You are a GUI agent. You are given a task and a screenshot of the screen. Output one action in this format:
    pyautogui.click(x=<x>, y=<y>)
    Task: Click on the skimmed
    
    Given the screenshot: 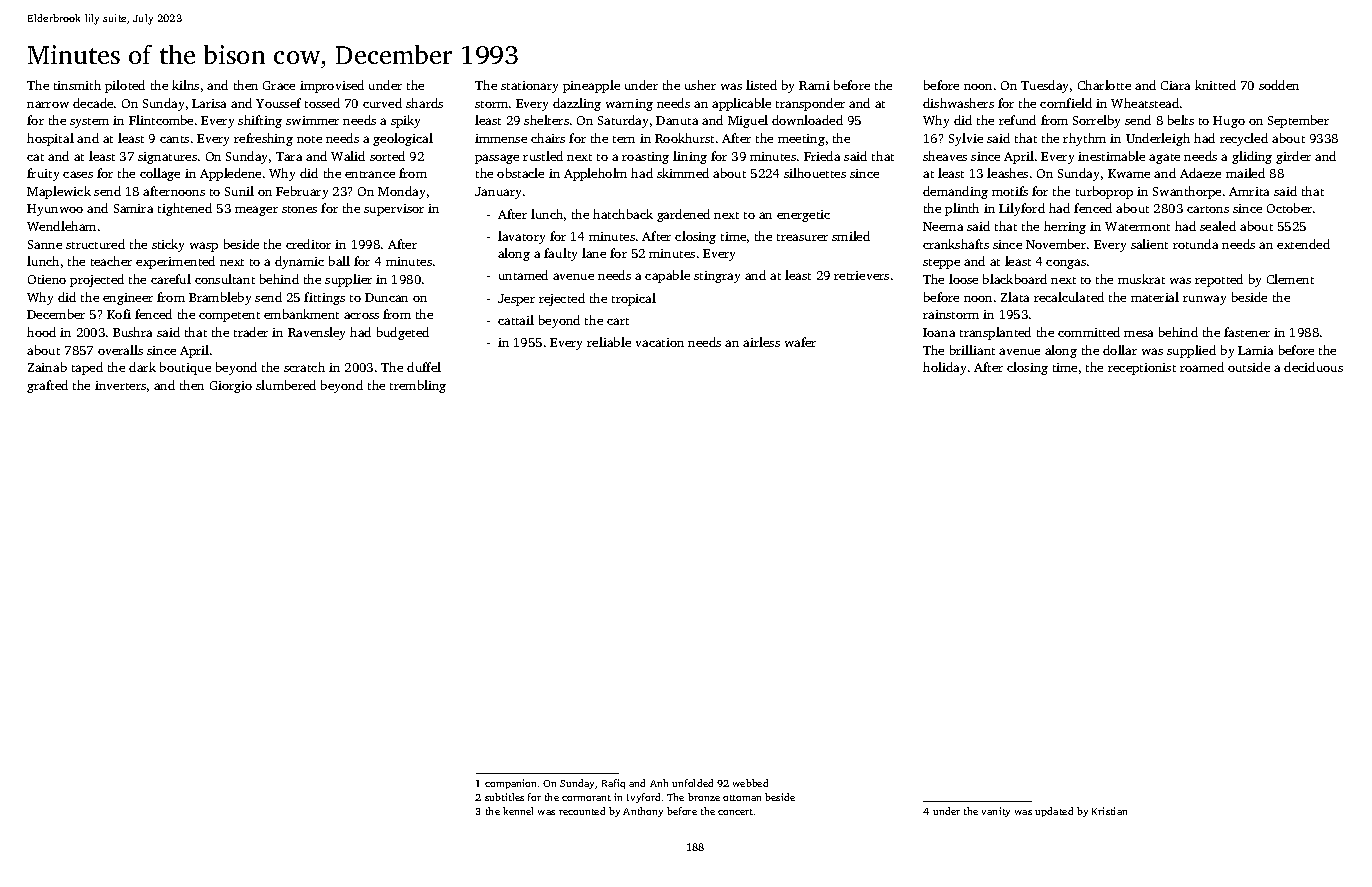 What is the action you would take?
    pyautogui.click(x=683, y=173)
